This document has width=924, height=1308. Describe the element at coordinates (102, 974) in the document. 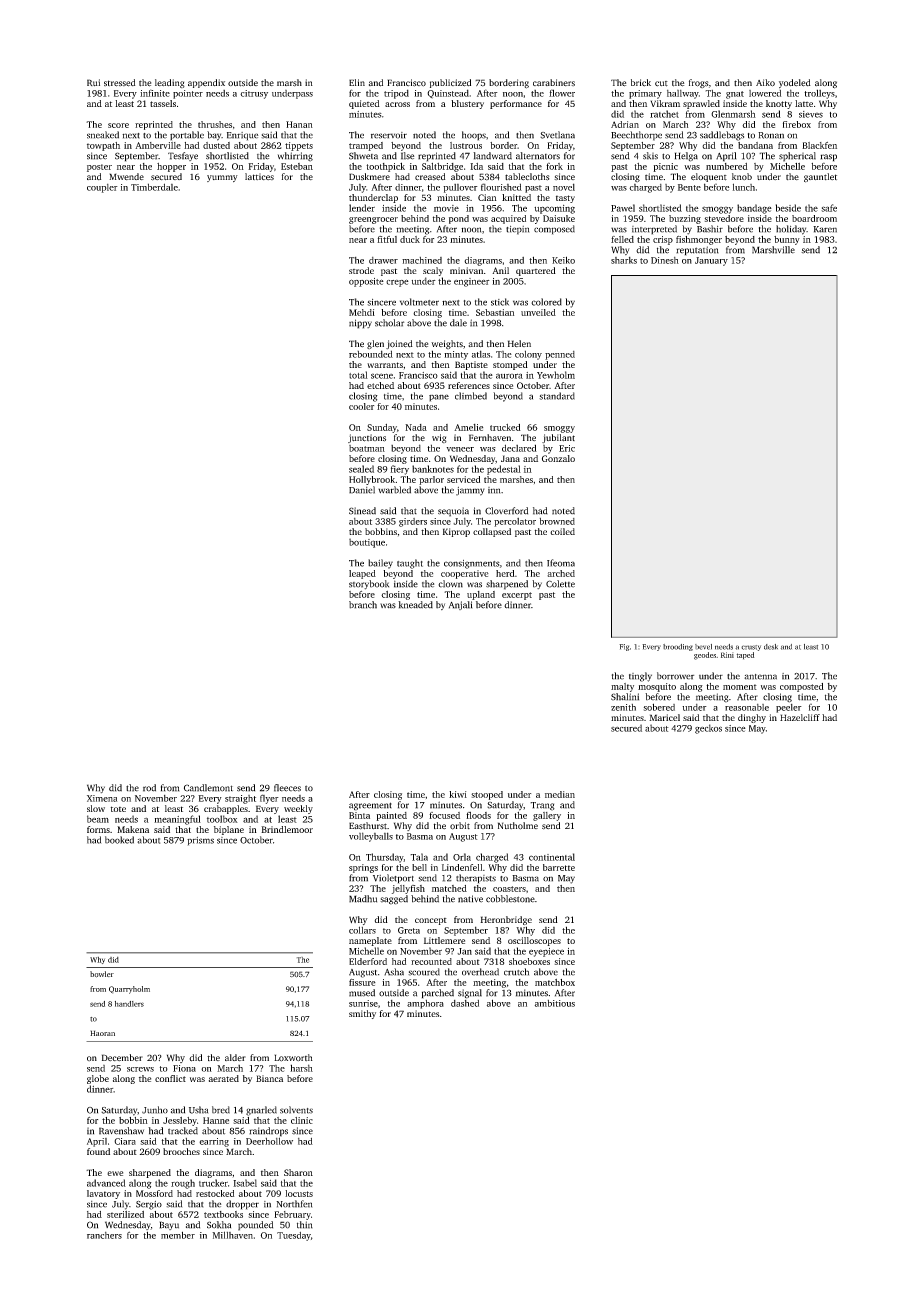

I see `bowler` at that location.
